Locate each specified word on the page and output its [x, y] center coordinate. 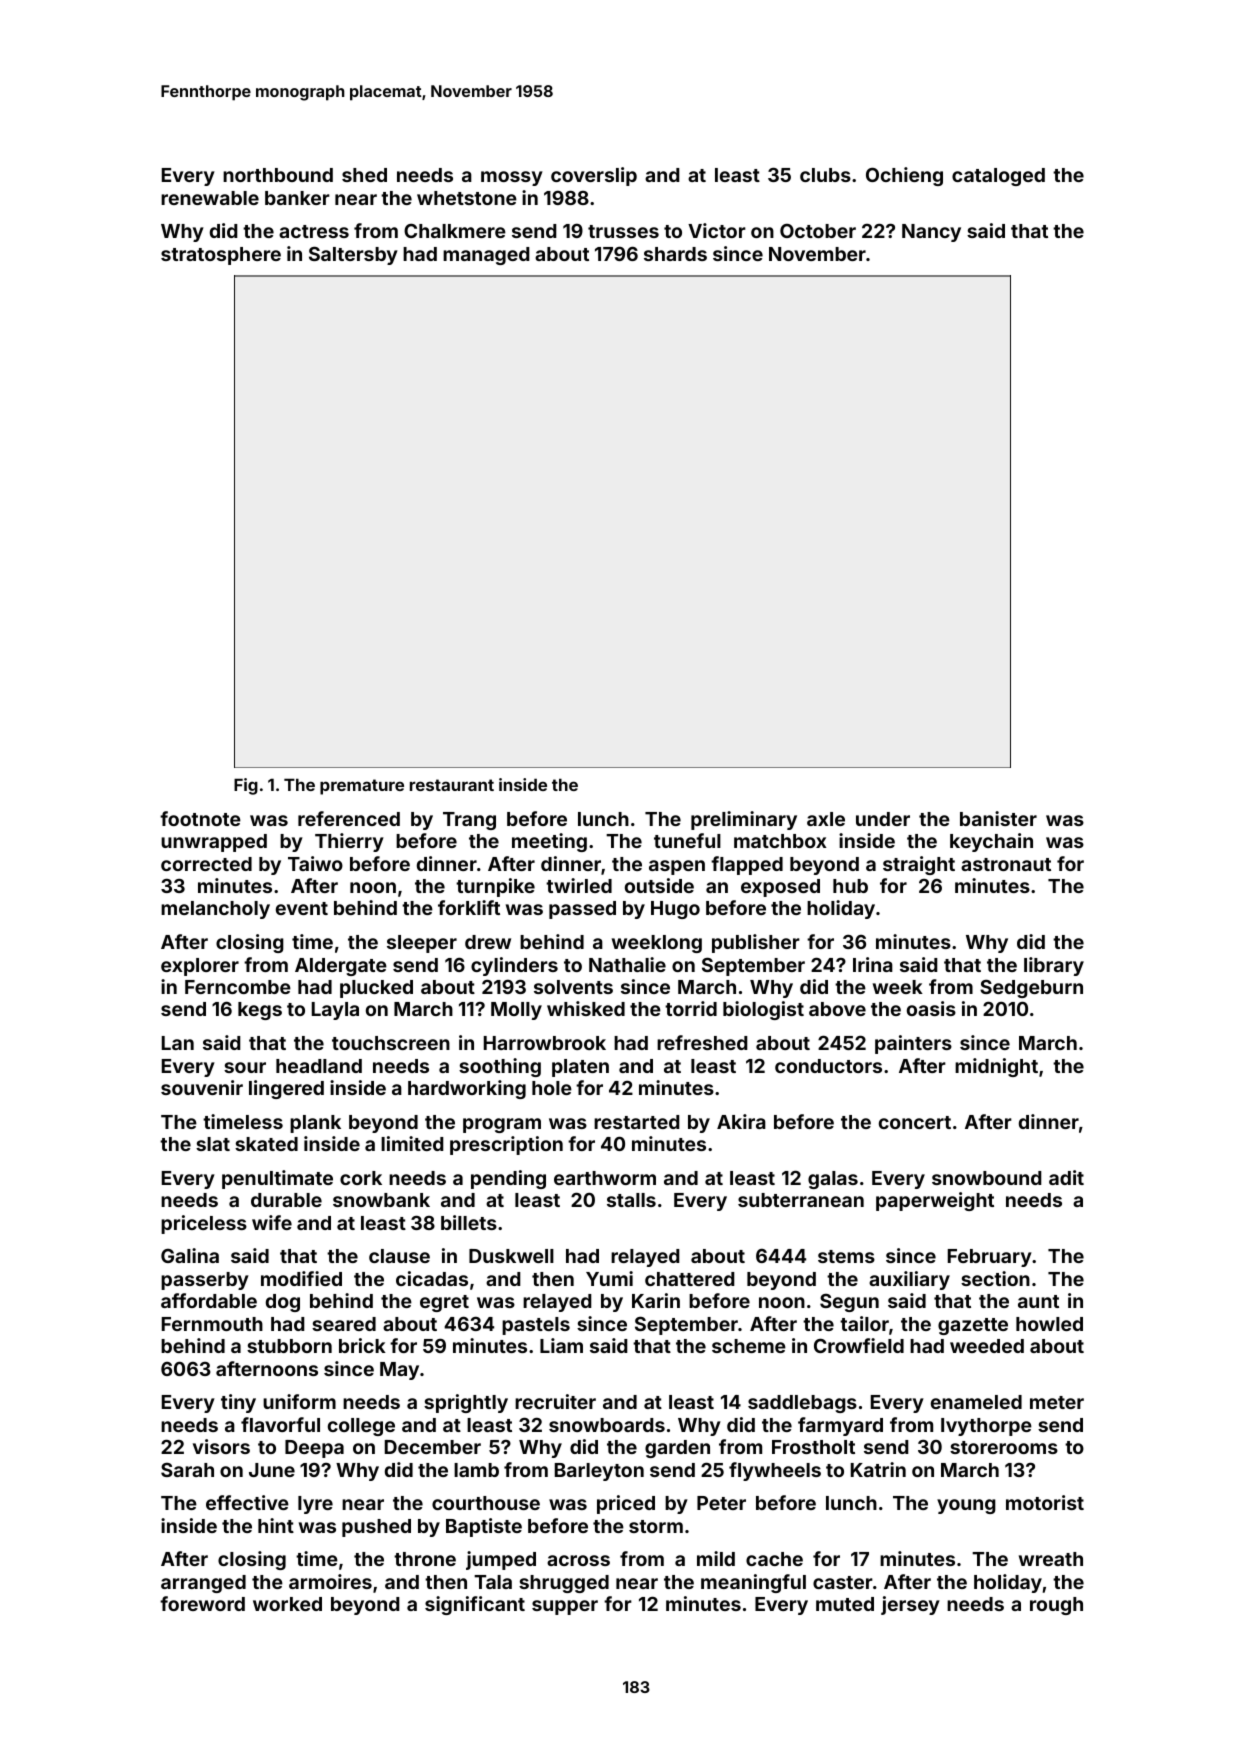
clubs [825, 175]
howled [1049, 1324]
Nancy [931, 233]
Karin [656, 1300]
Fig [246, 786]
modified [301, 1278]
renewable [210, 198]
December [433, 1447]
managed [486, 256]
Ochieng [904, 176]
